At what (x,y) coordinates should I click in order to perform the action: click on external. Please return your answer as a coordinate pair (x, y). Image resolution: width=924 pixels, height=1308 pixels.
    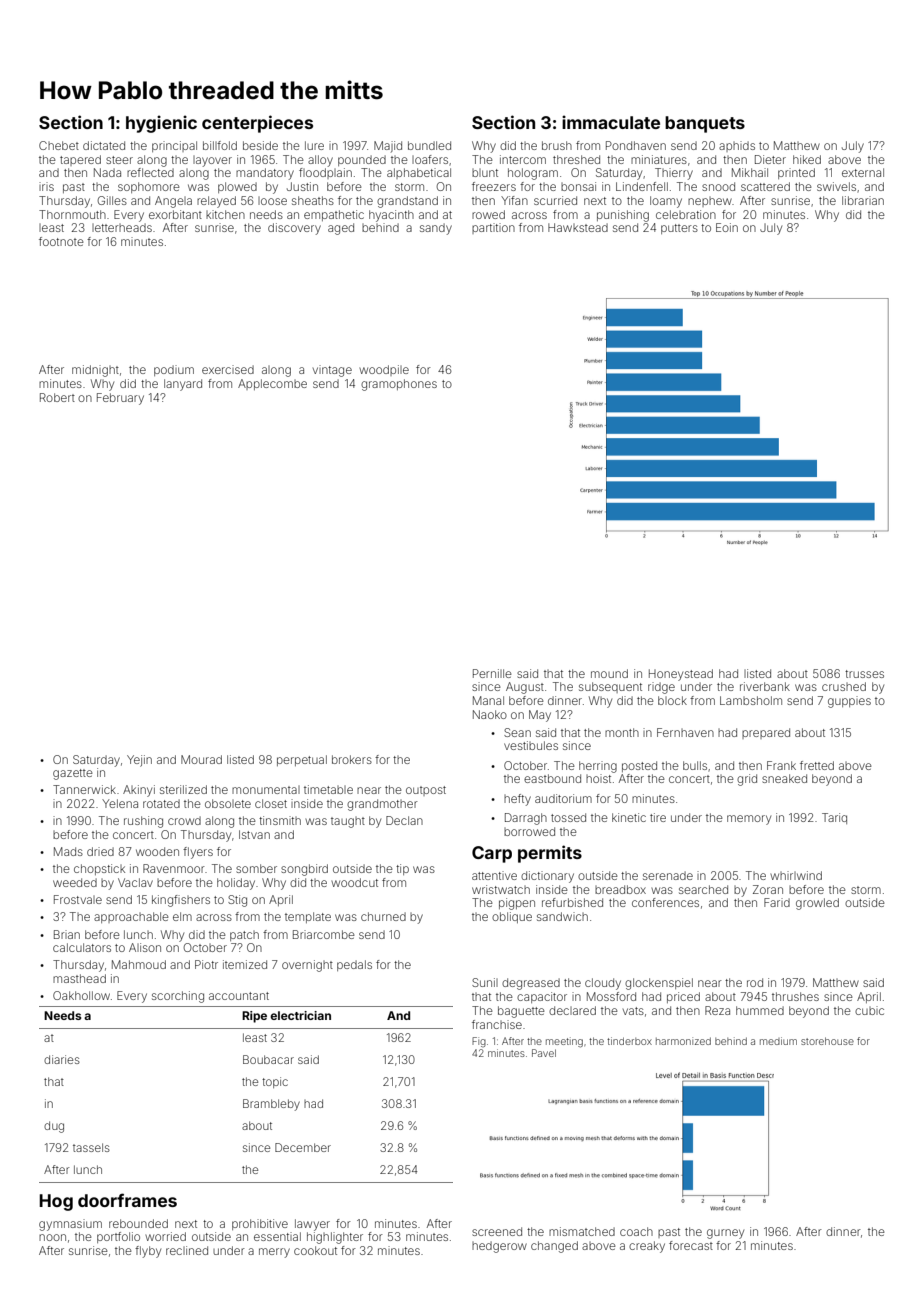
    Looking at the image, I should click on (863, 172).
